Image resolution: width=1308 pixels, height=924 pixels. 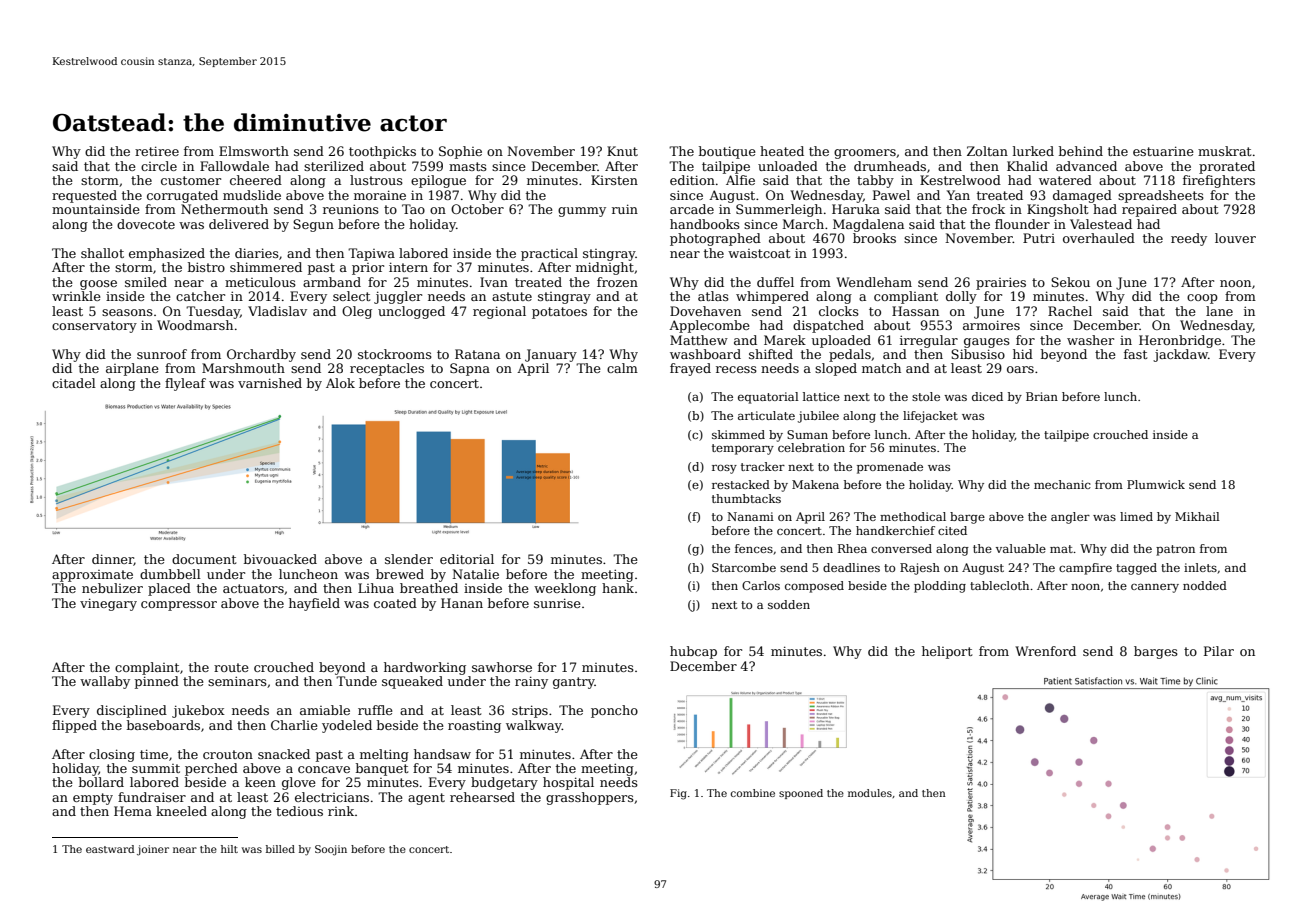 What do you see at coordinates (870, 793) in the document?
I see `modules` at bounding box center [870, 793].
